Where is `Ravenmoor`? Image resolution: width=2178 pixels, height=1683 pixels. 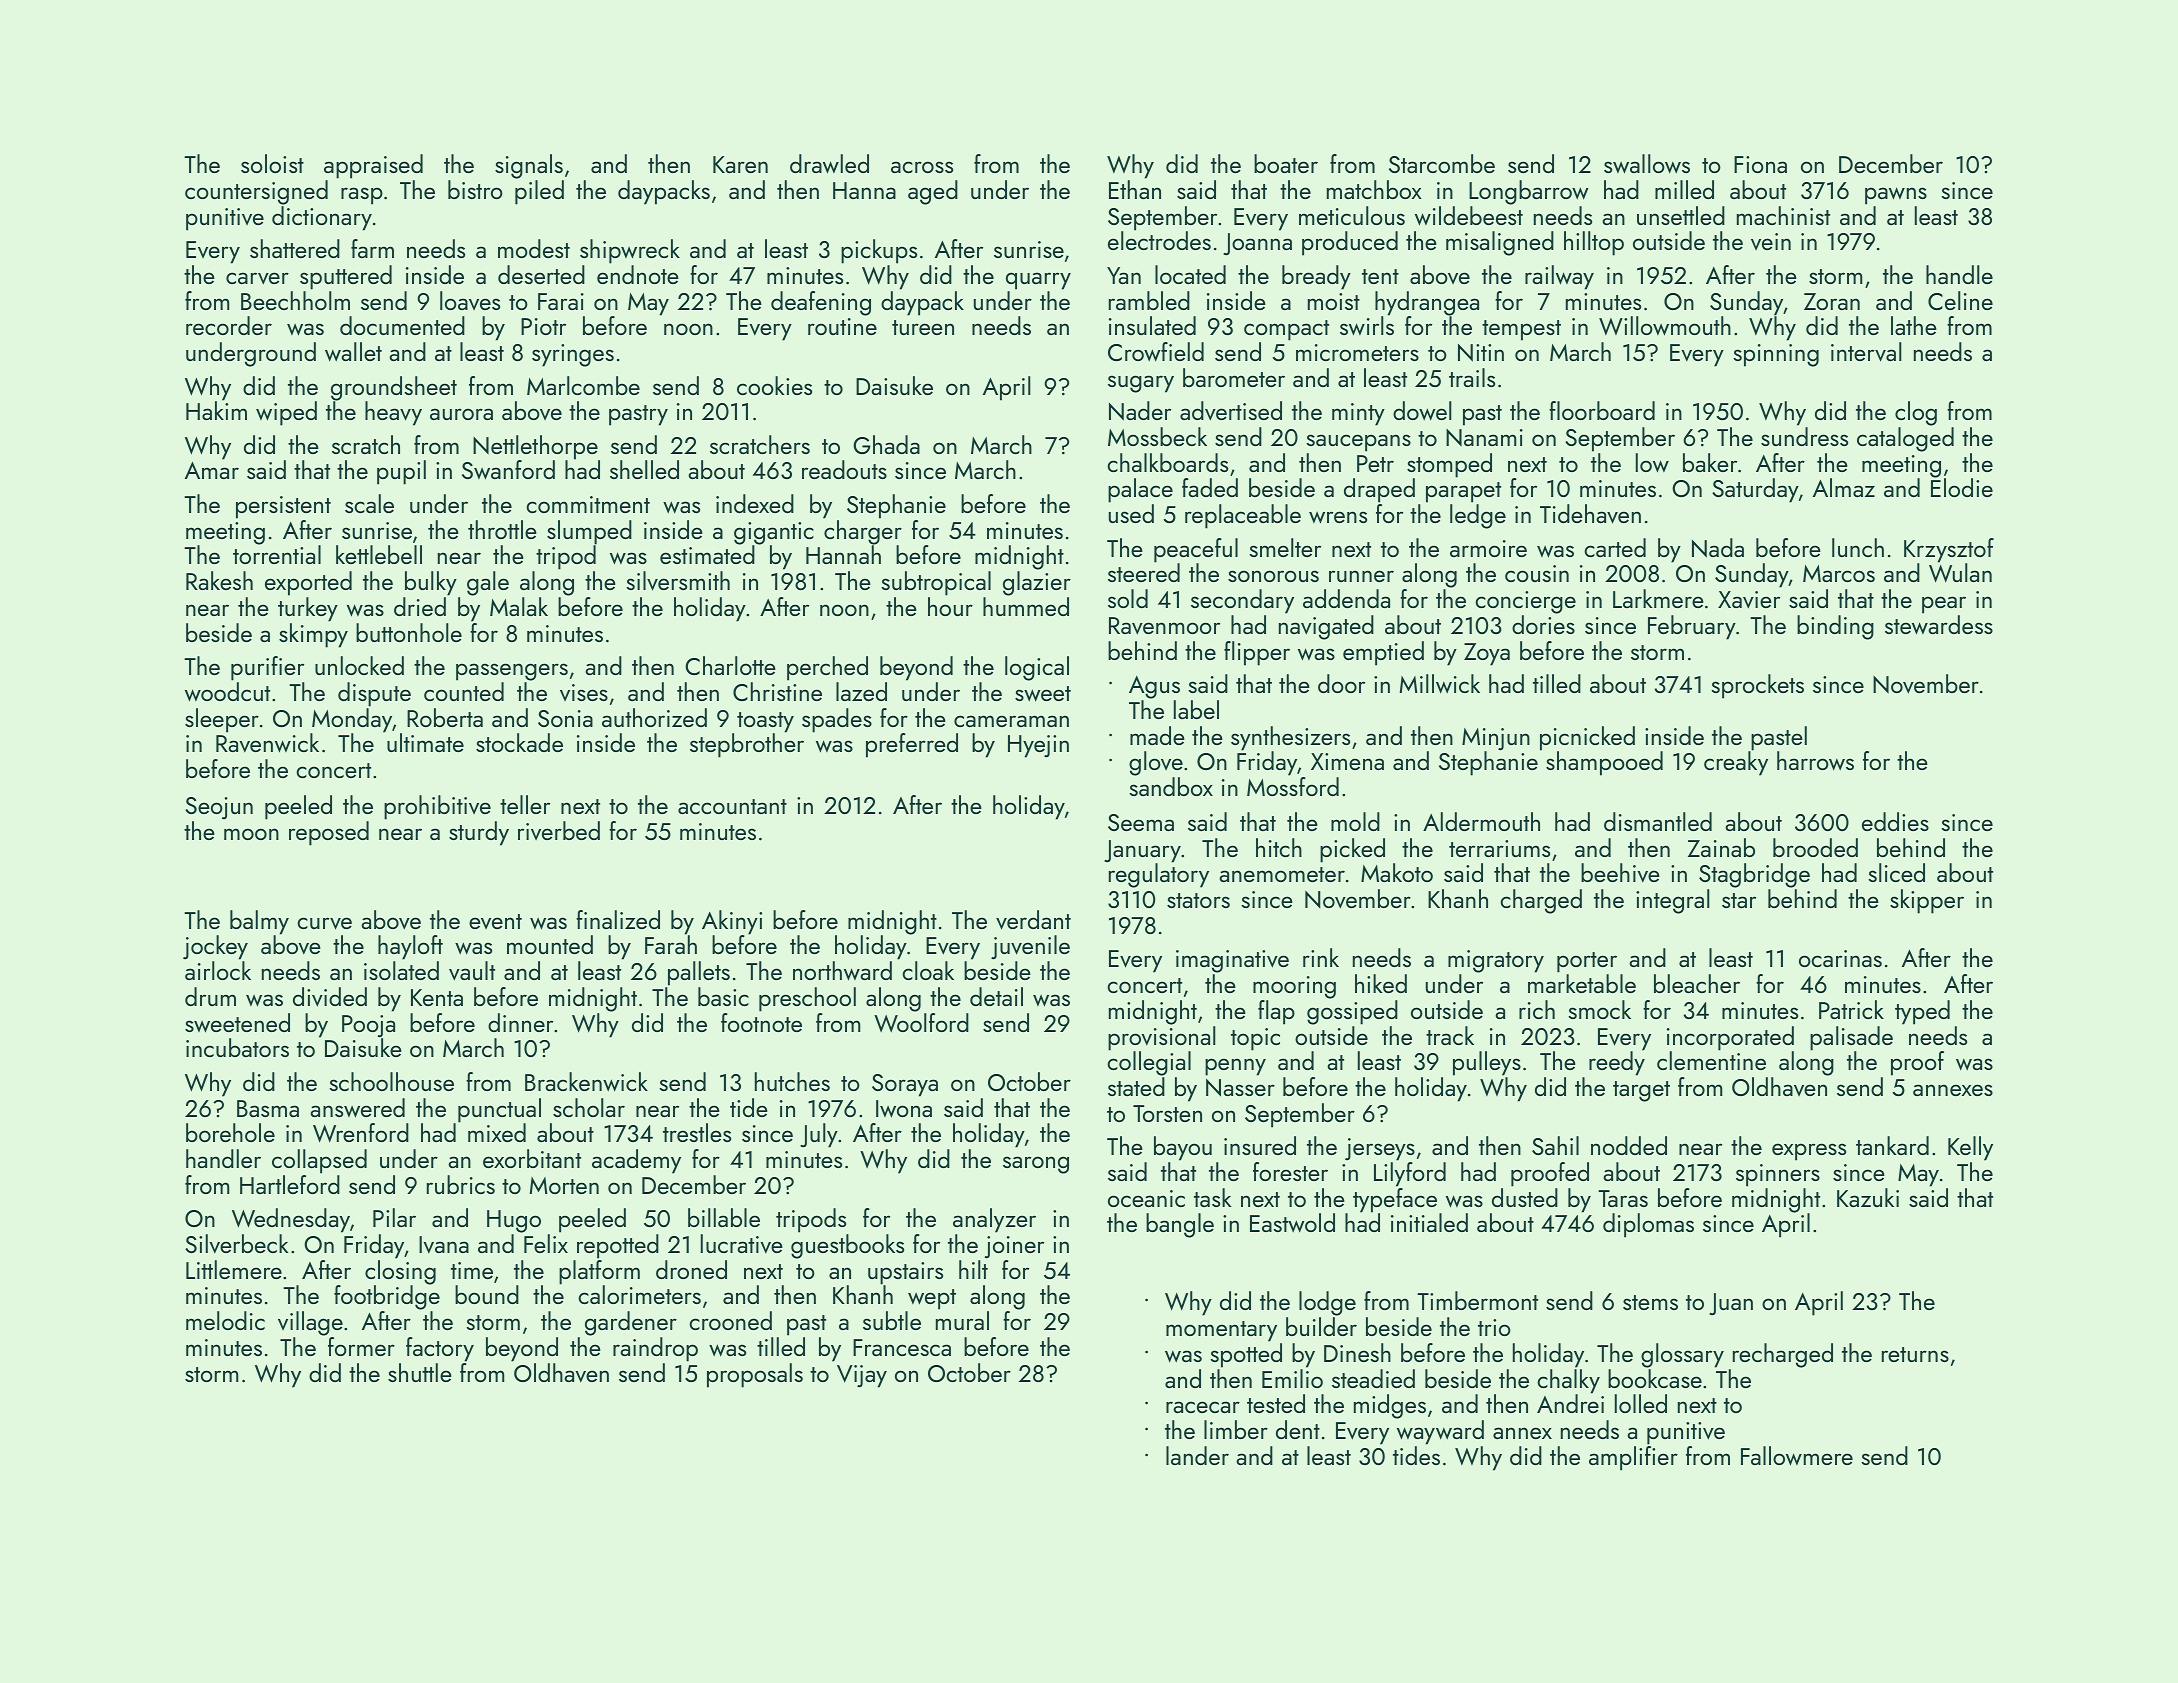
Ravenmoor is located at coordinates (1164, 626).
